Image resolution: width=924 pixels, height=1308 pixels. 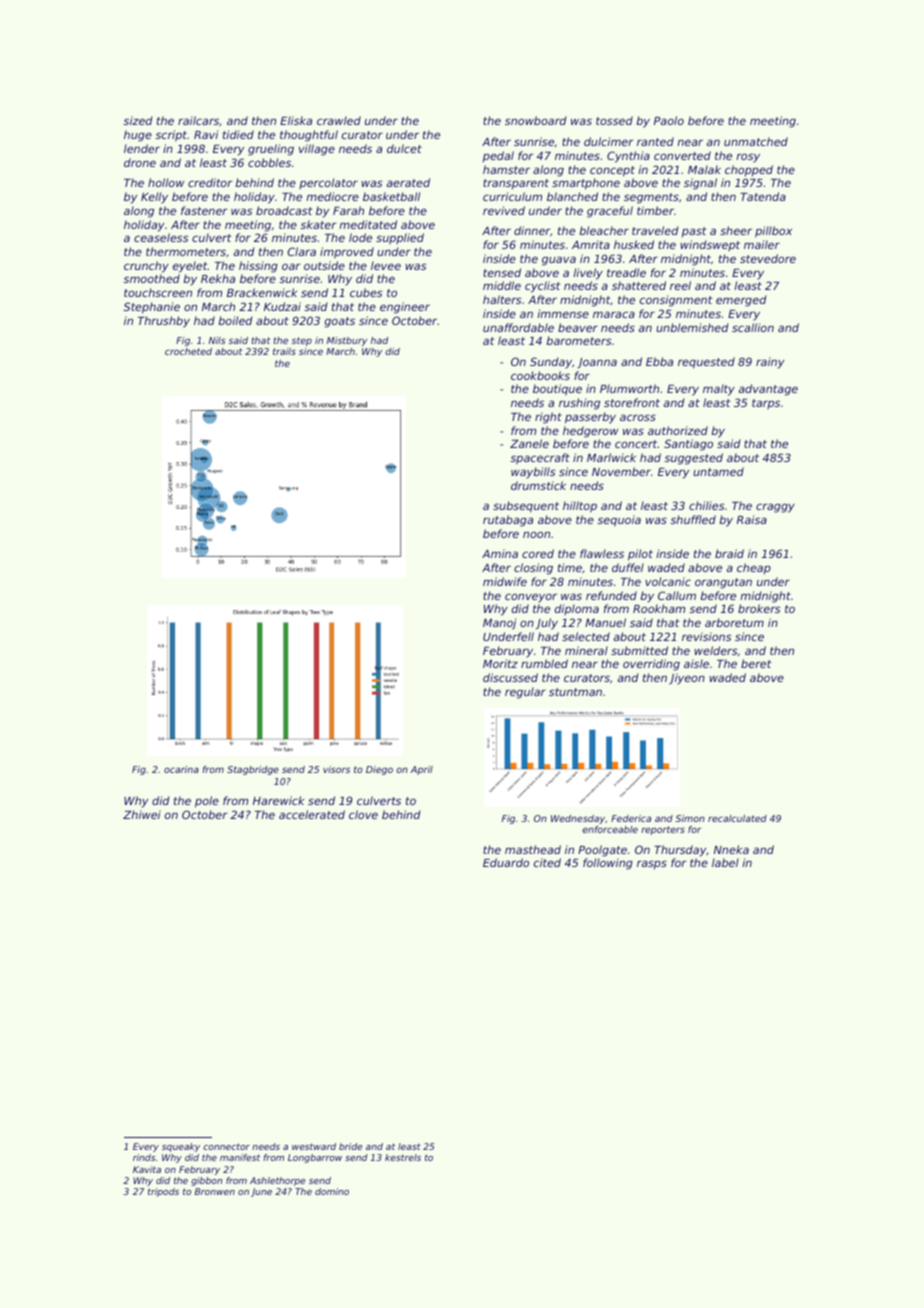 What do you see at coordinates (729, 553) in the image?
I see `braid` at bounding box center [729, 553].
